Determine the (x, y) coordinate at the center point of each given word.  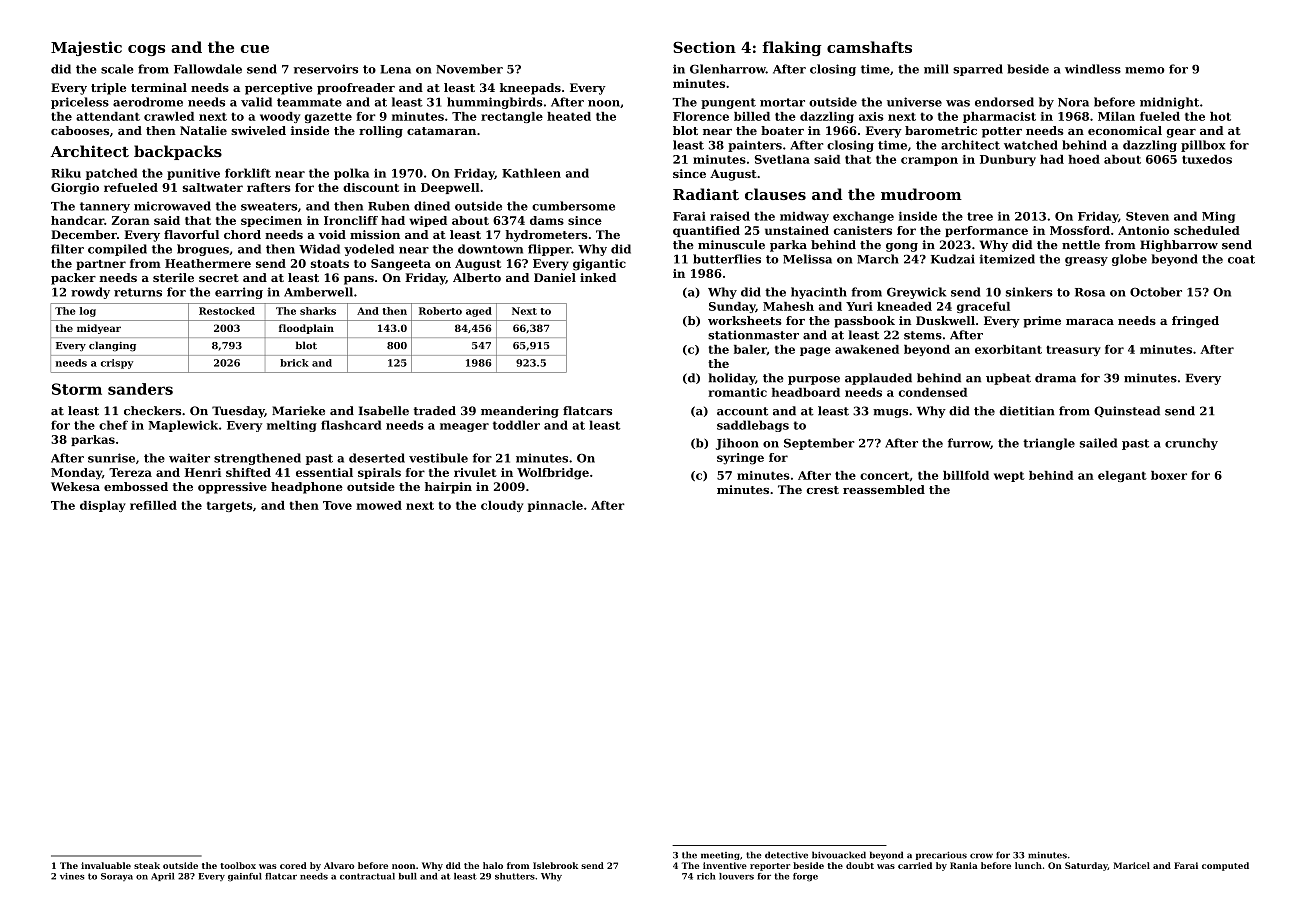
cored (293, 865)
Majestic (86, 48)
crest (823, 490)
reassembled (884, 489)
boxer (1169, 475)
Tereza (130, 472)
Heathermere (208, 263)
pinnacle (555, 506)
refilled (153, 505)
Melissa (807, 259)
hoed (1084, 159)
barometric (941, 130)
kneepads (530, 89)
